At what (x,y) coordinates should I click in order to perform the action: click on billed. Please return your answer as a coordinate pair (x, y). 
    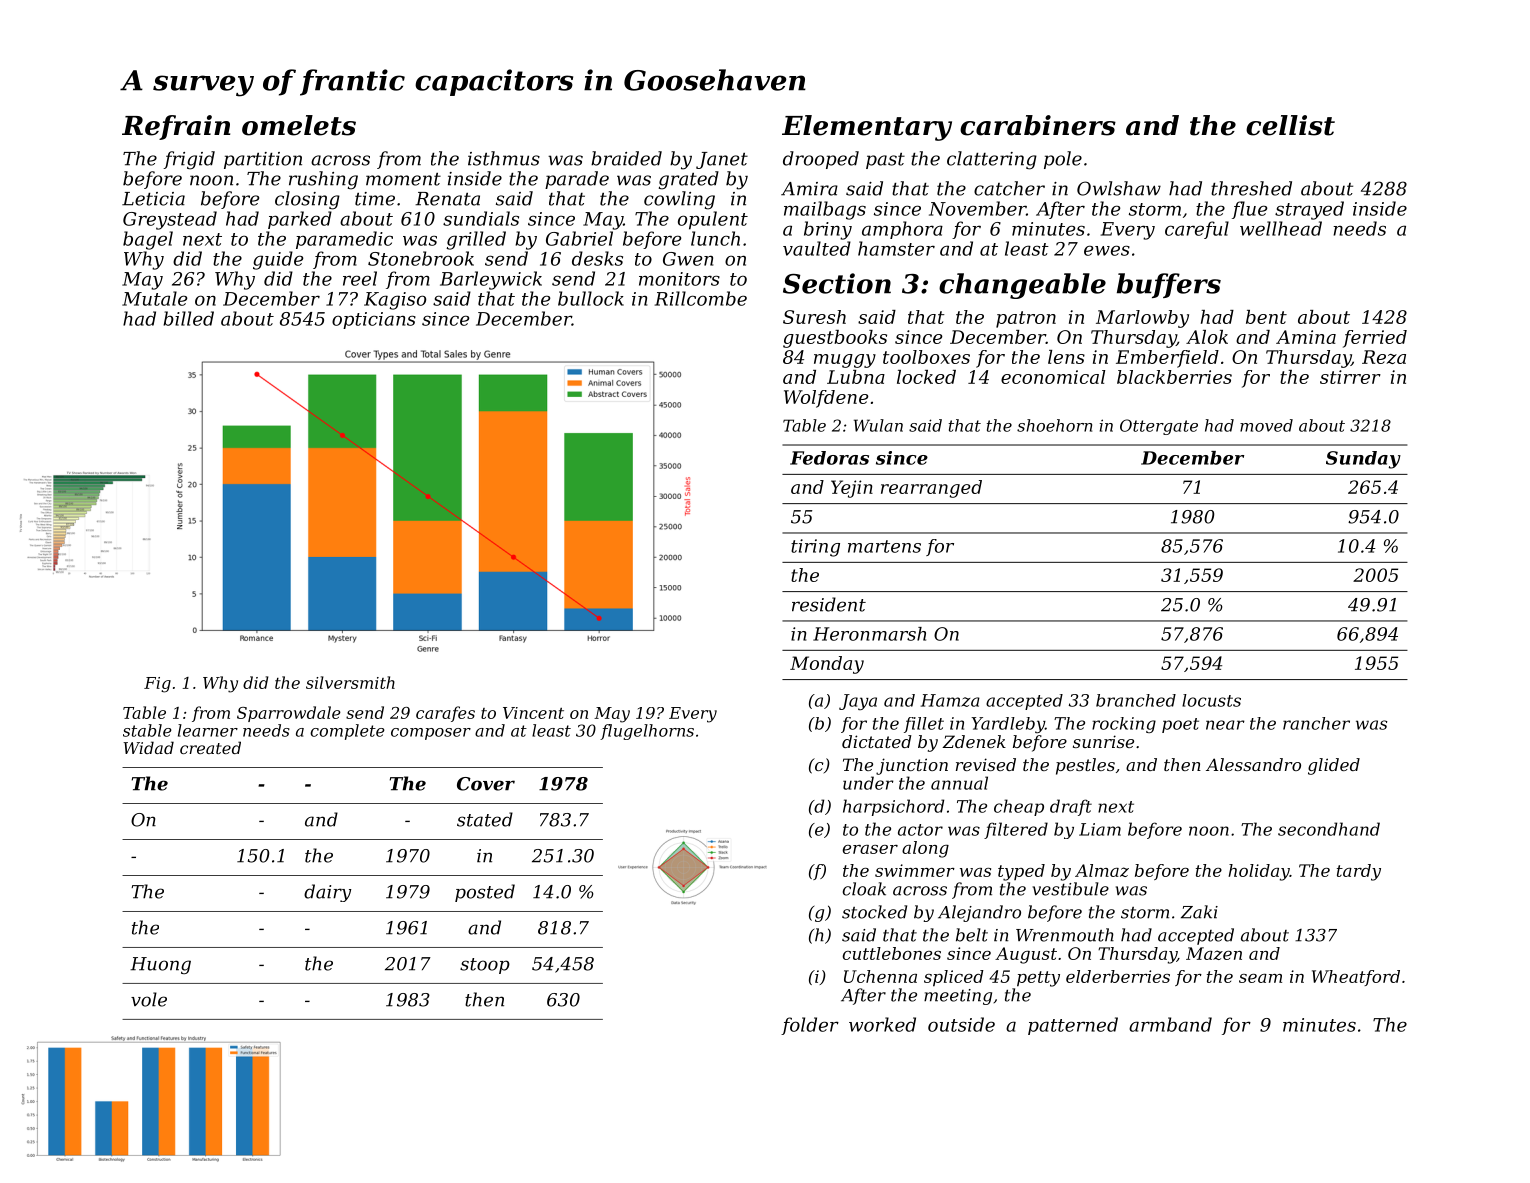
    Looking at the image, I should click on (188, 318).
